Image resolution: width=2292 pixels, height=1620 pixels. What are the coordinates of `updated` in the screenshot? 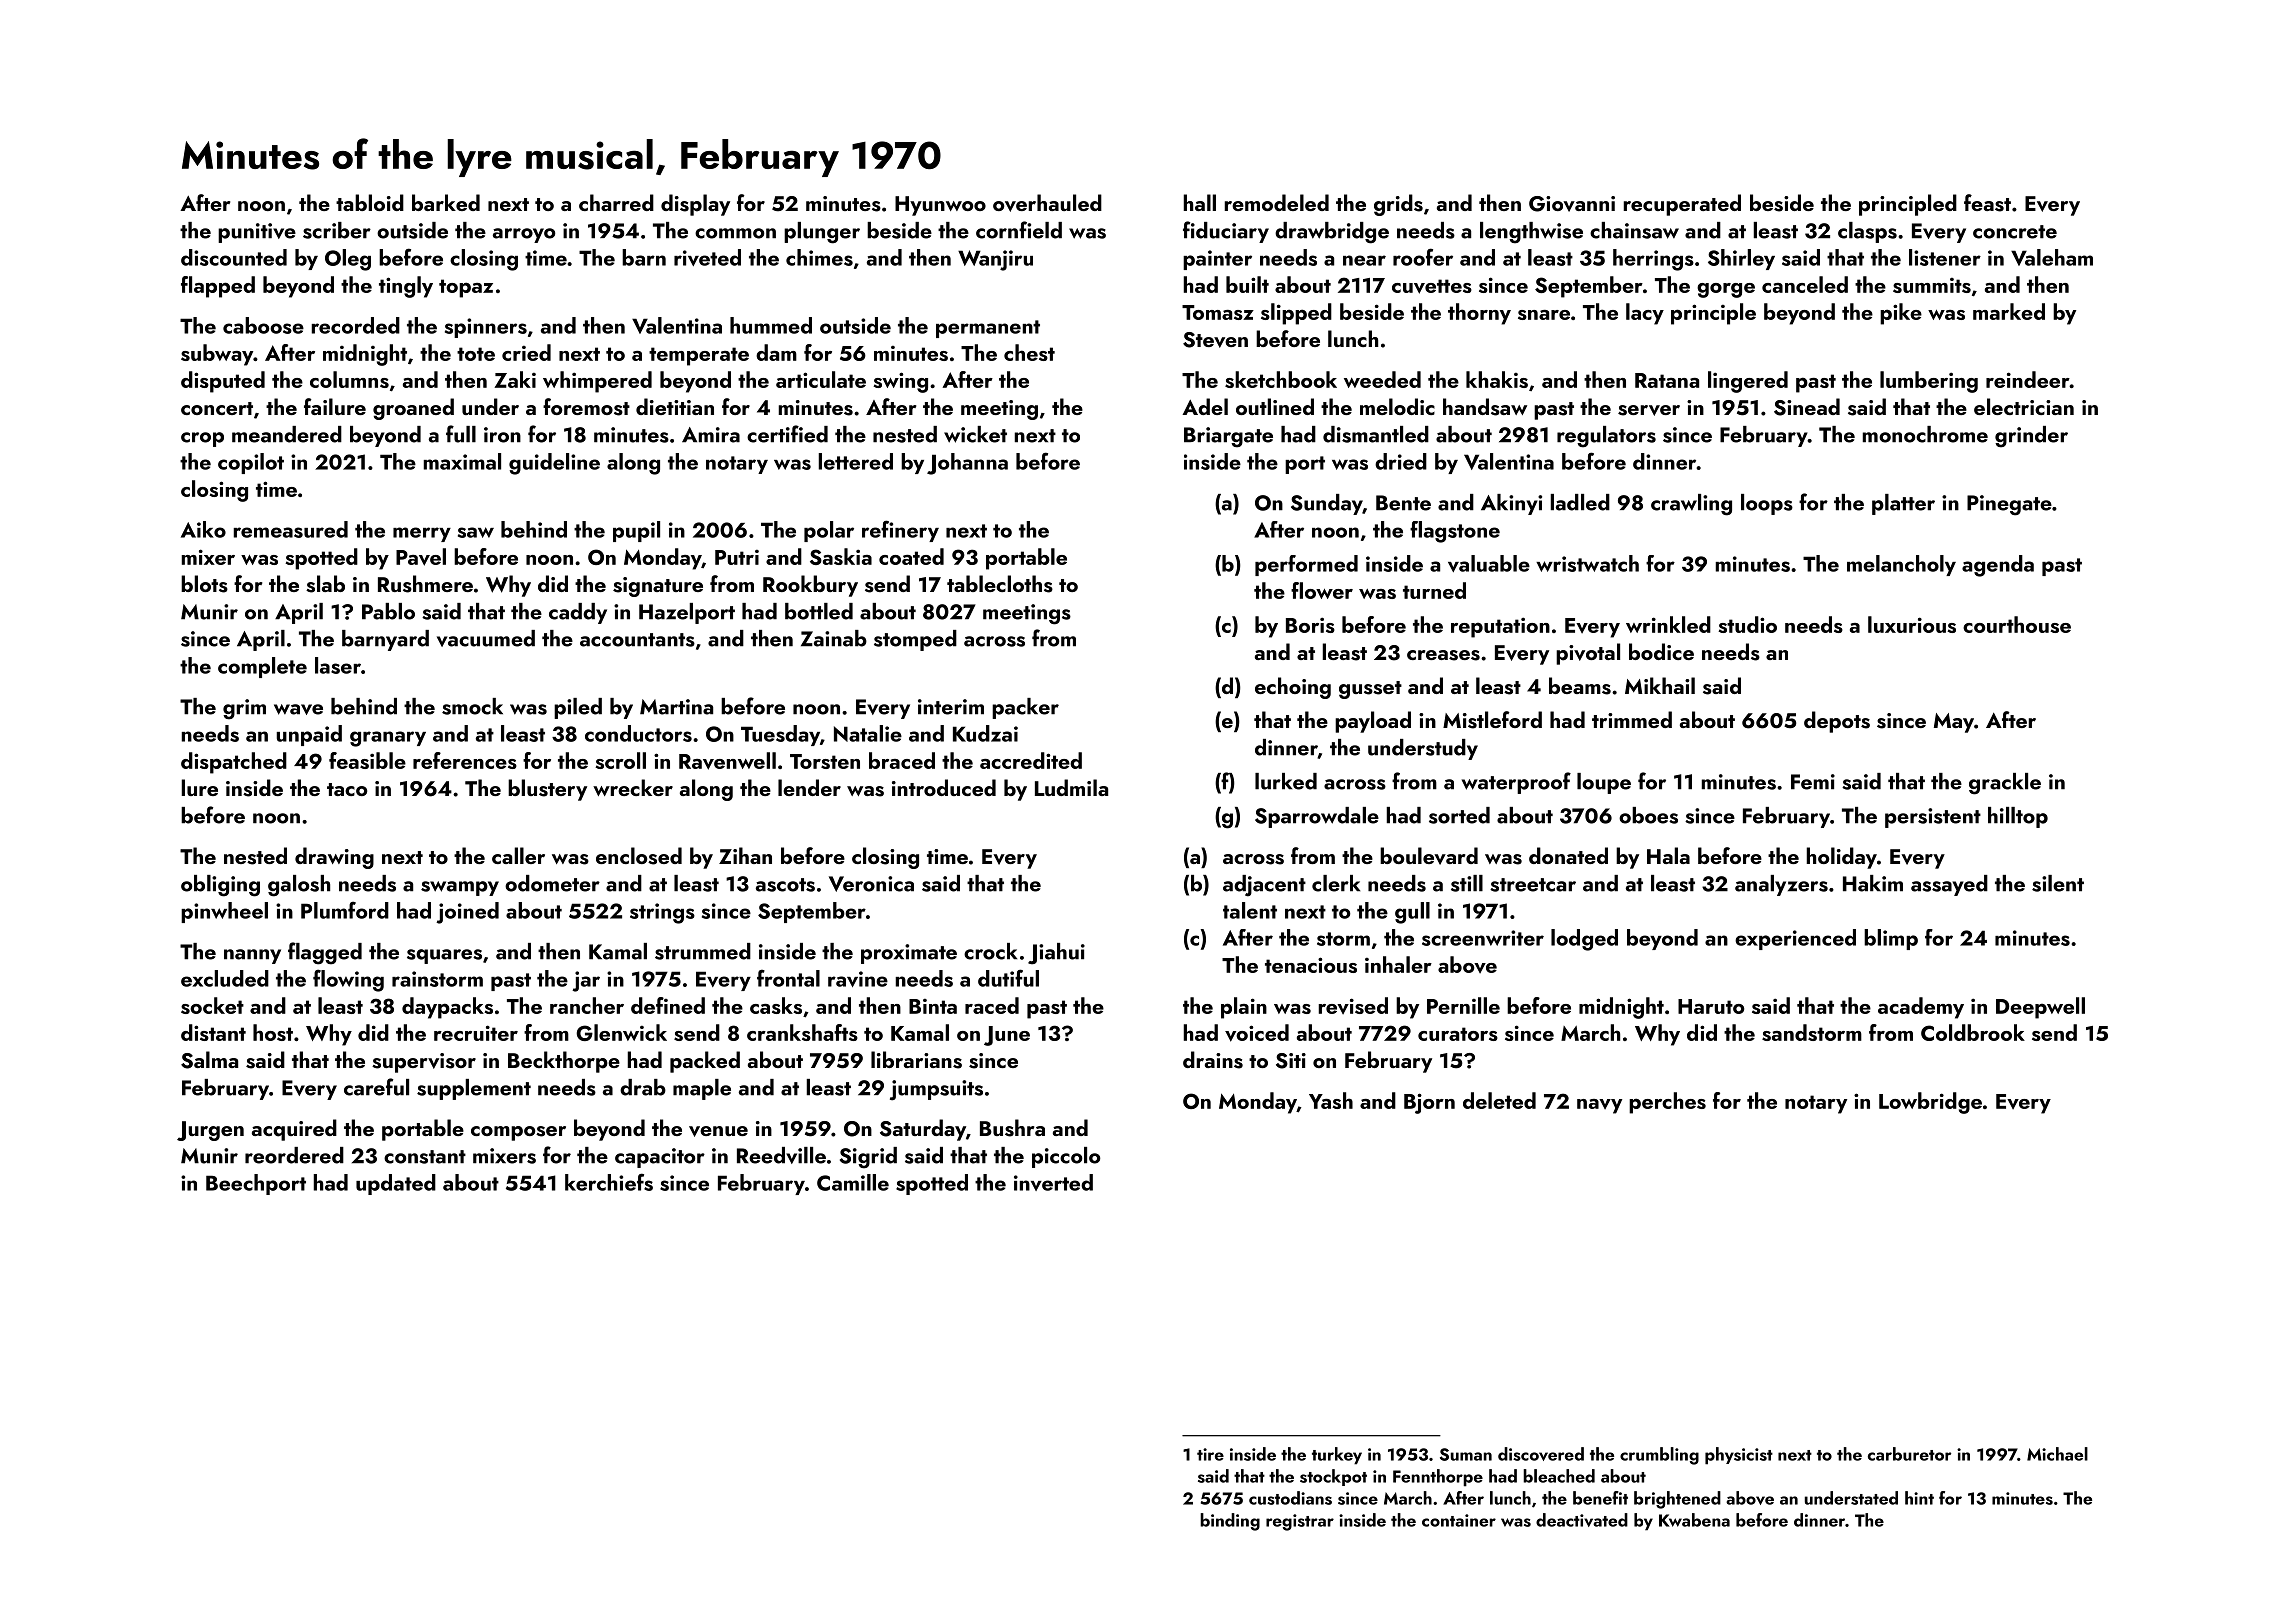 It's located at (396, 1184).
